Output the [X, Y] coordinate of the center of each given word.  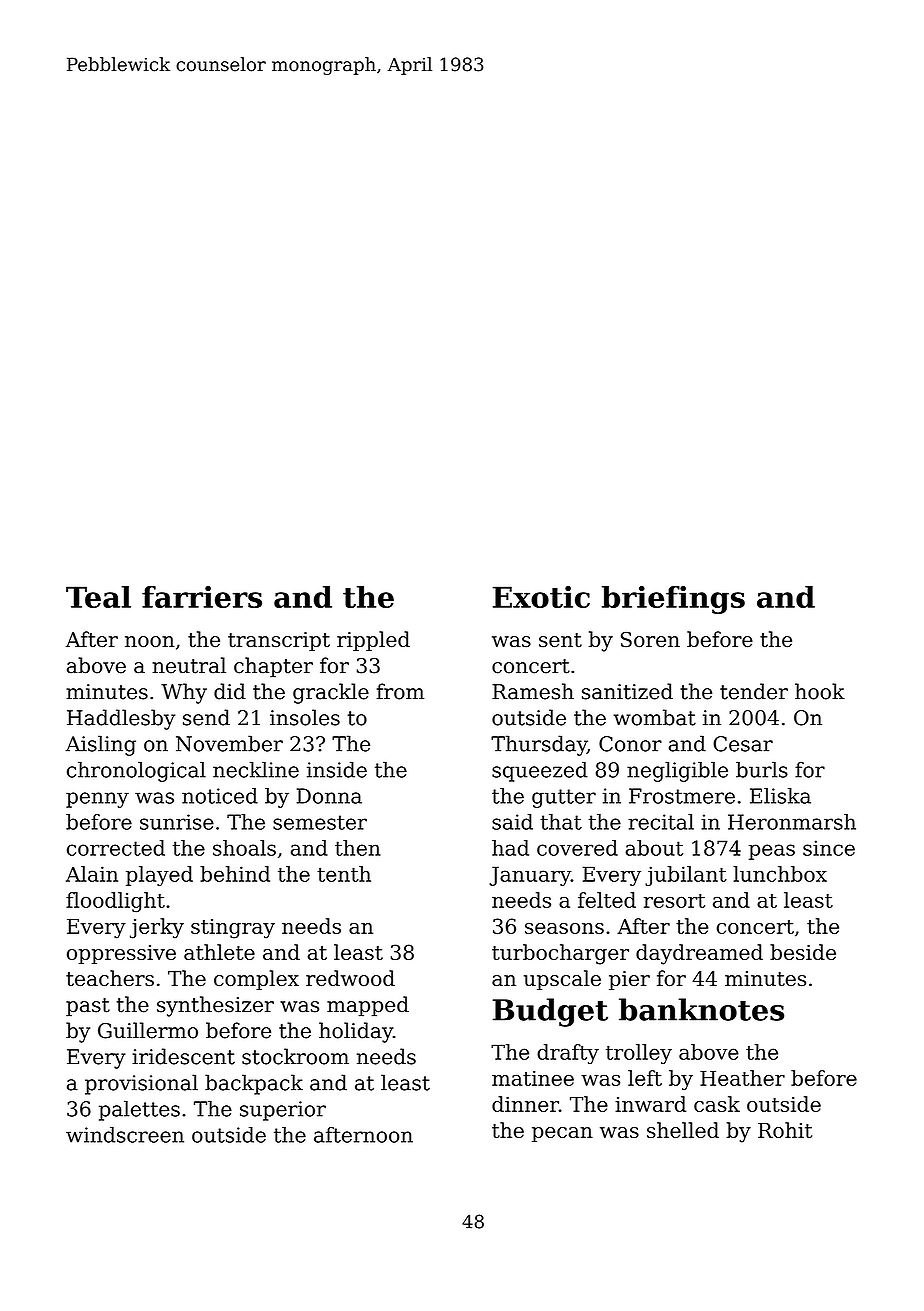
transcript [279, 641]
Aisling [101, 745]
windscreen [125, 1135]
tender [754, 691]
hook [820, 691]
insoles [305, 717]
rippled [373, 641]
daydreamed [699, 954]
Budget [550, 1012]
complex [256, 980]
